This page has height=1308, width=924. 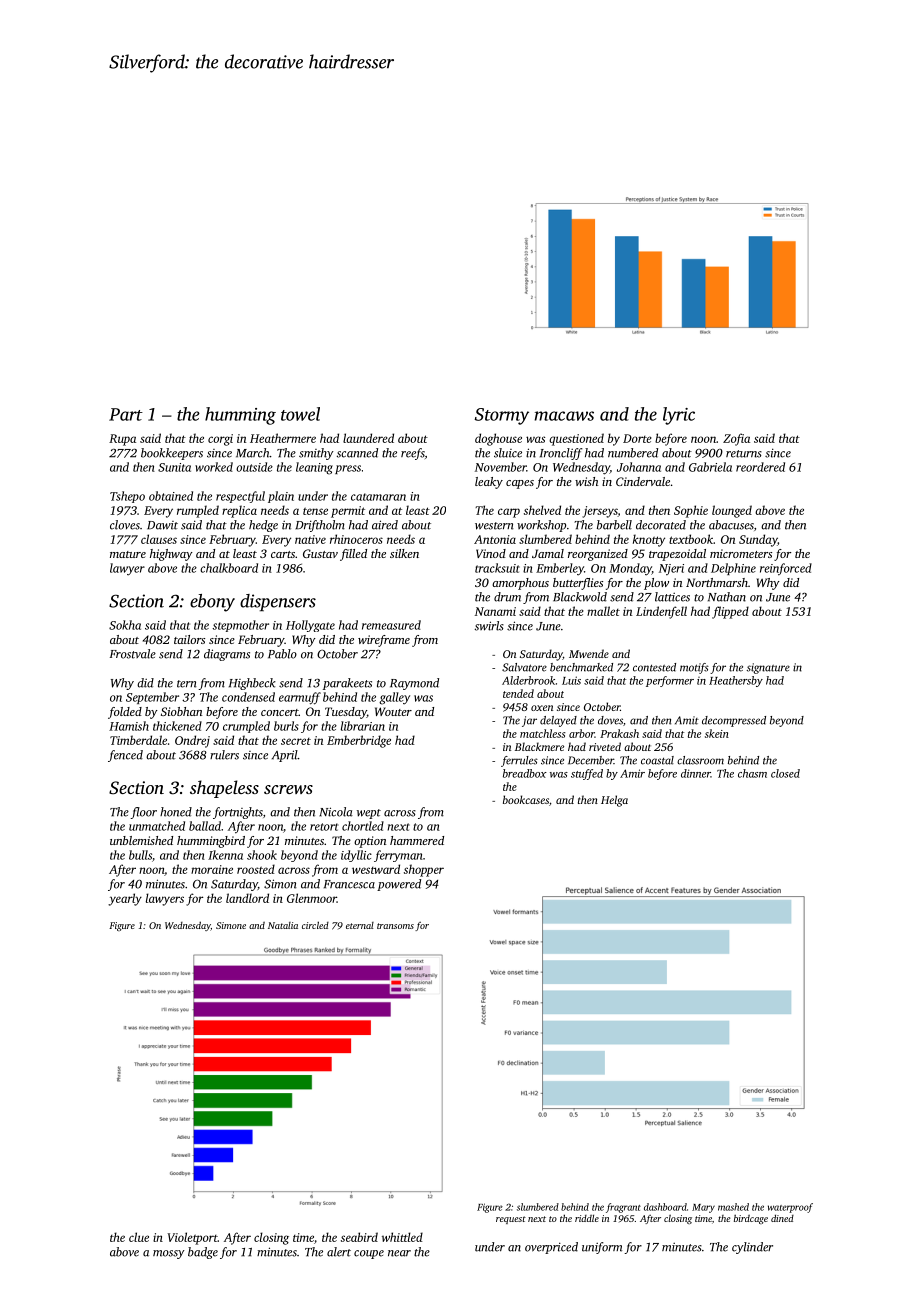 I want to click on towel, so click(x=300, y=414).
